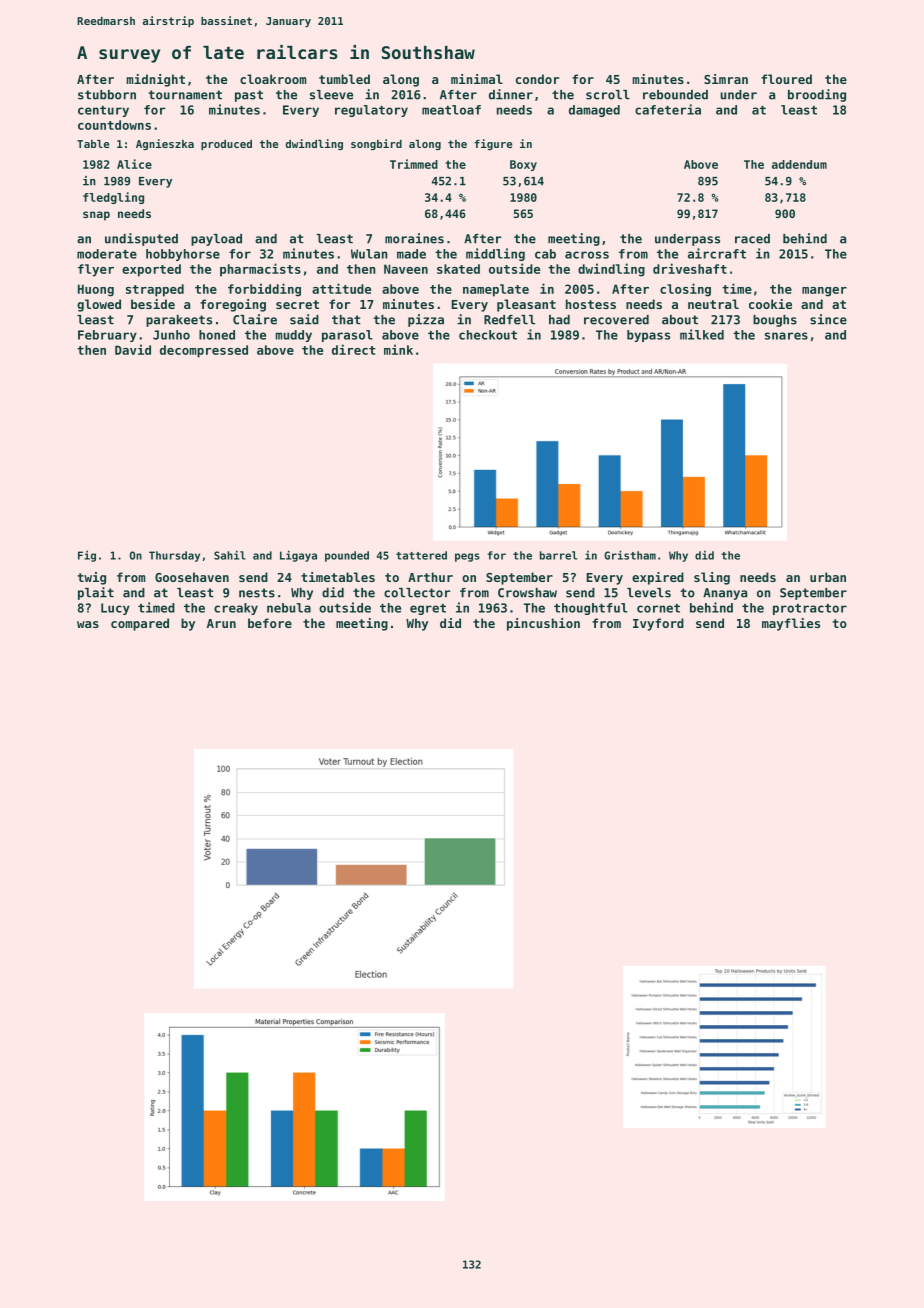 The height and width of the screenshot is (1308, 924). I want to click on bypass, so click(648, 336).
